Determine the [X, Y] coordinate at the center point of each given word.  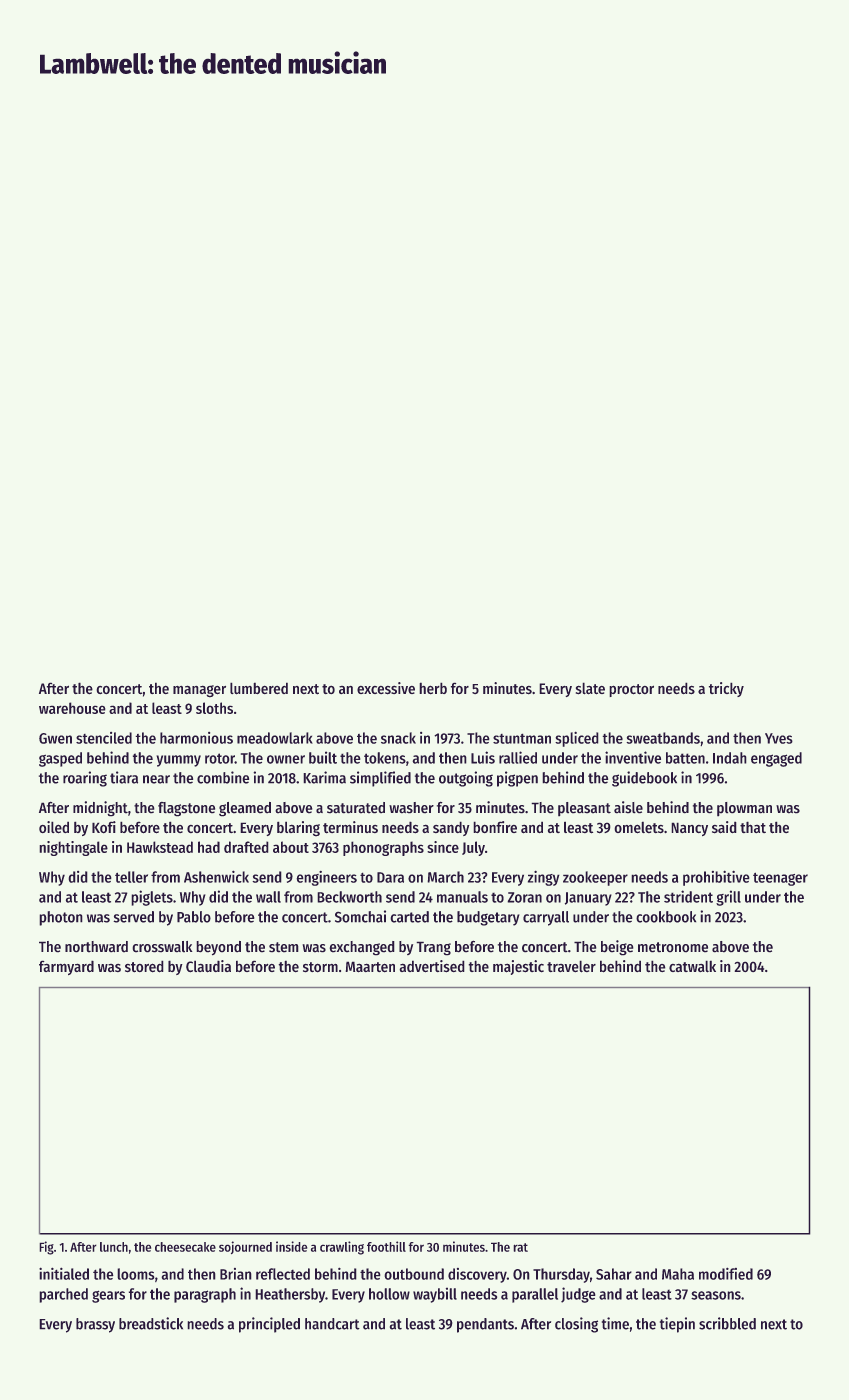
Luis [483, 757]
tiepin [677, 1325]
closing [576, 1325]
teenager [780, 879]
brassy [95, 1325]
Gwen [55, 738]
